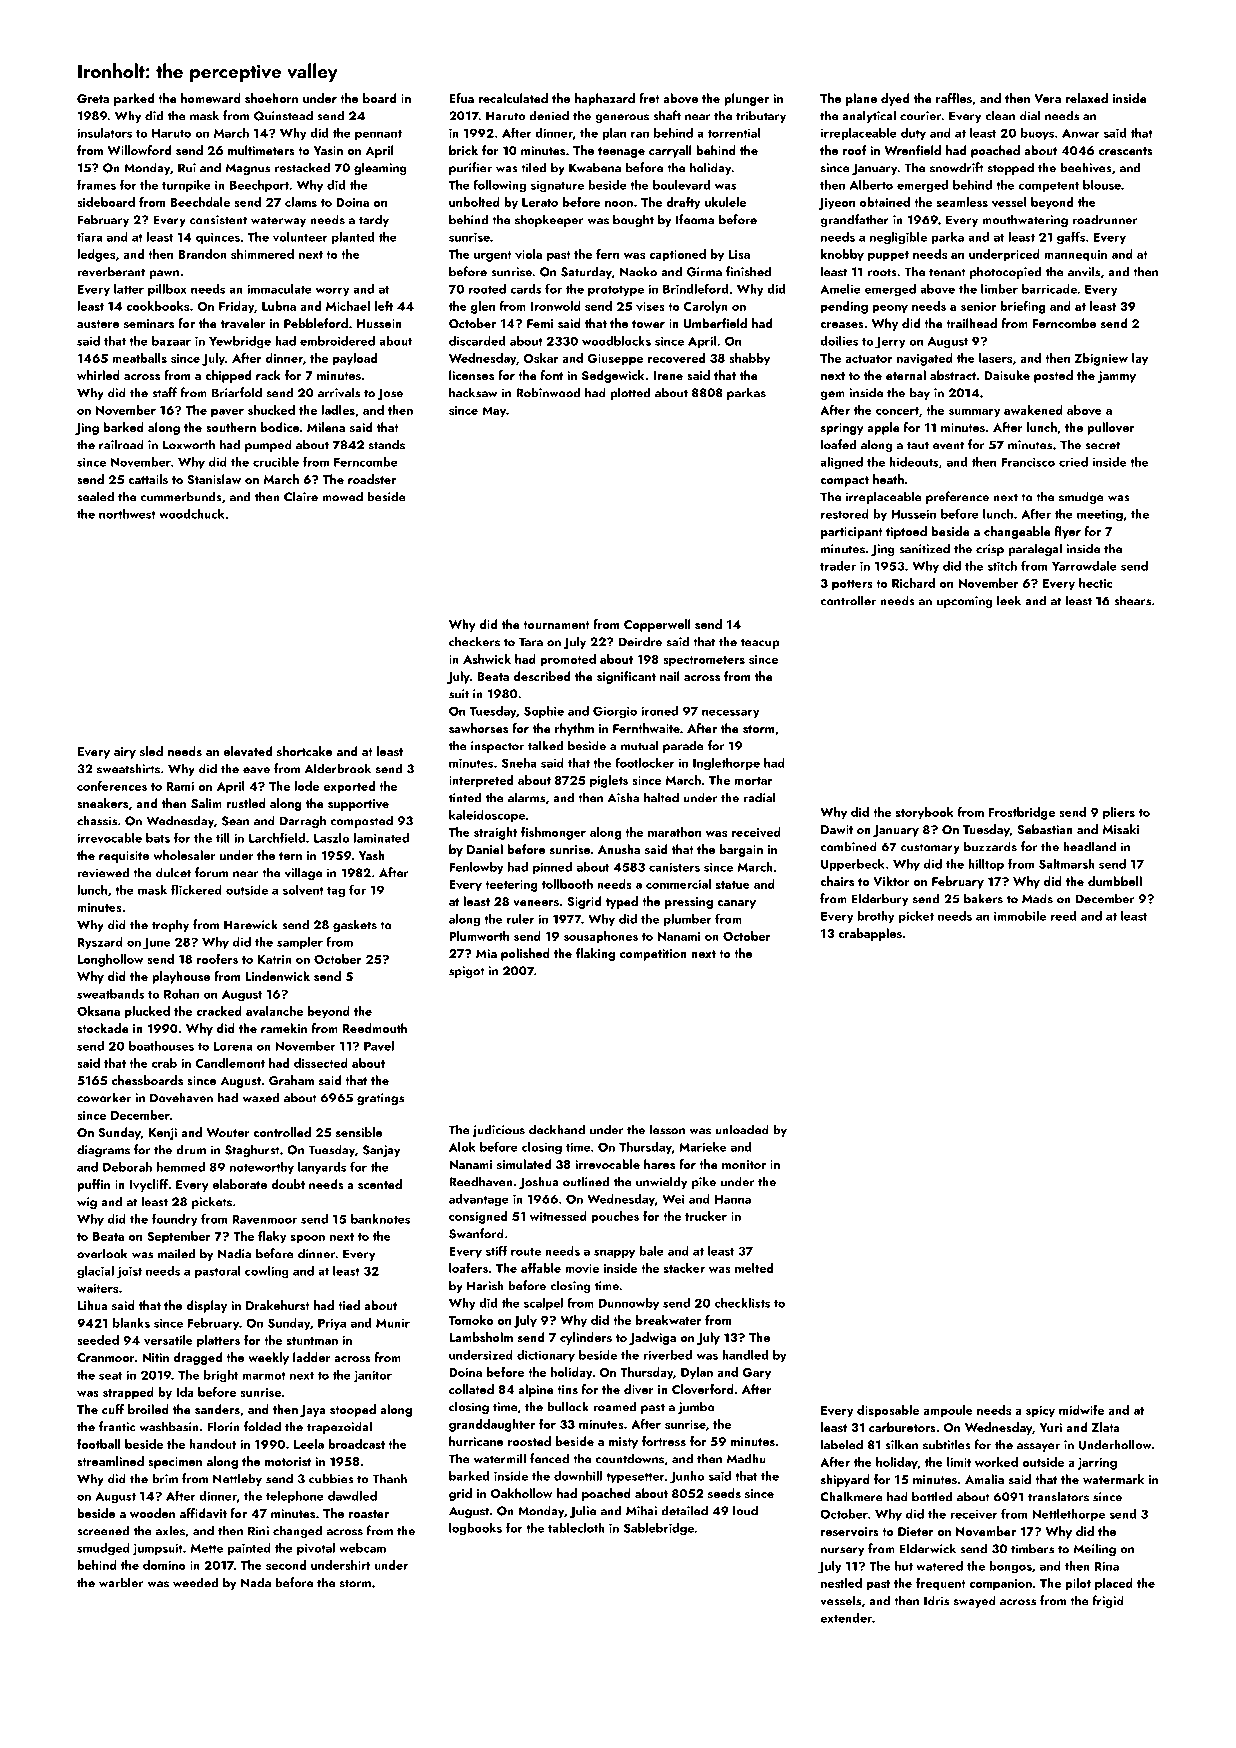 This screenshot has height=1748, width=1236. Describe the element at coordinates (742, 1129) in the screenshot. I see `unloaded` at that location.
